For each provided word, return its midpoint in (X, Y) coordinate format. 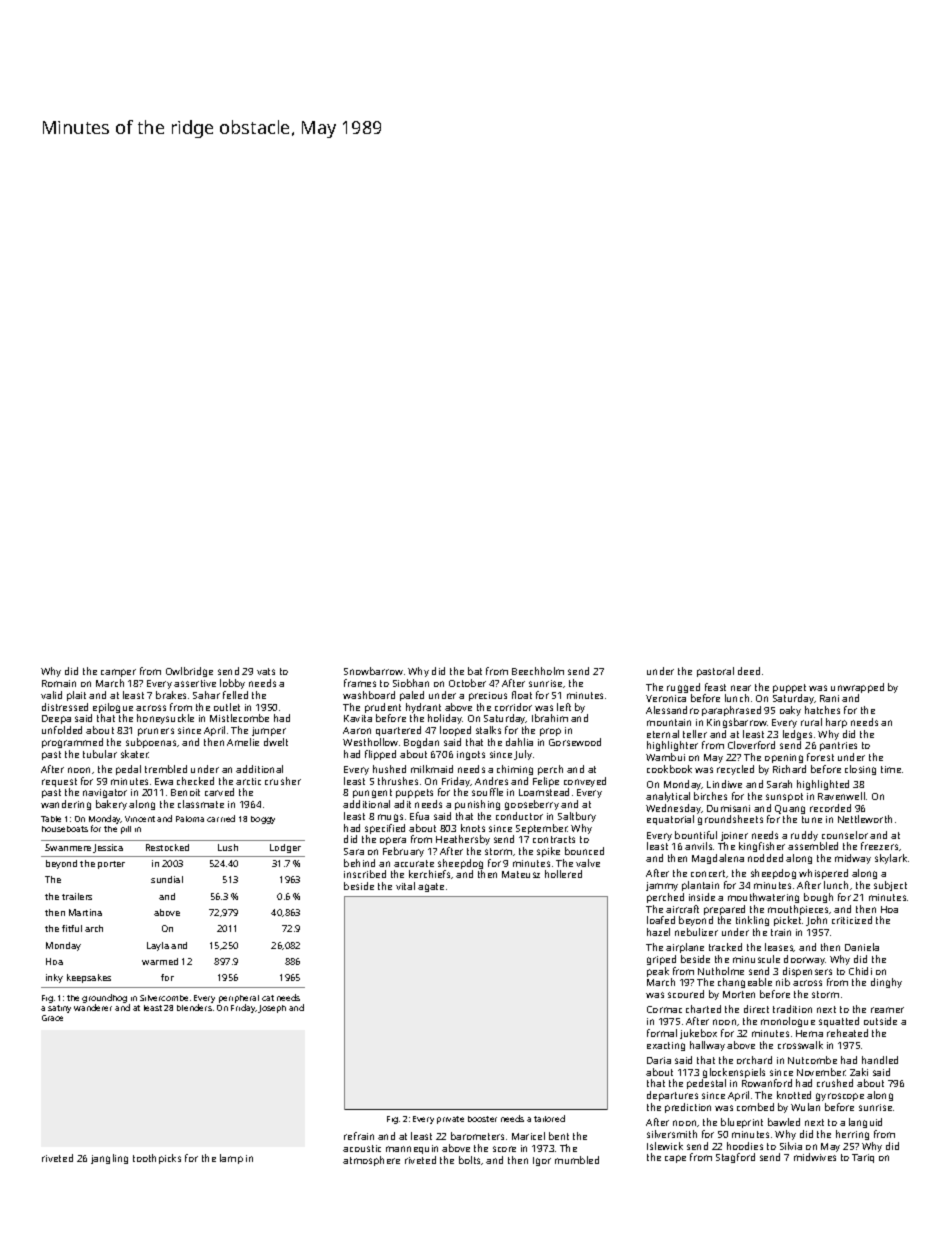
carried (221, 818)
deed (749, 671)
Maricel (528, 1136)
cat (268, 998)
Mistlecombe (239, 718)
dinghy (886, 983)
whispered (823, 874)
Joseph (272, 1009)
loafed (661, 920)
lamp (231, 1159)
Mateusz (521, 874)
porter (111, 865)
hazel (658, 932)
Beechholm (538, 671)
